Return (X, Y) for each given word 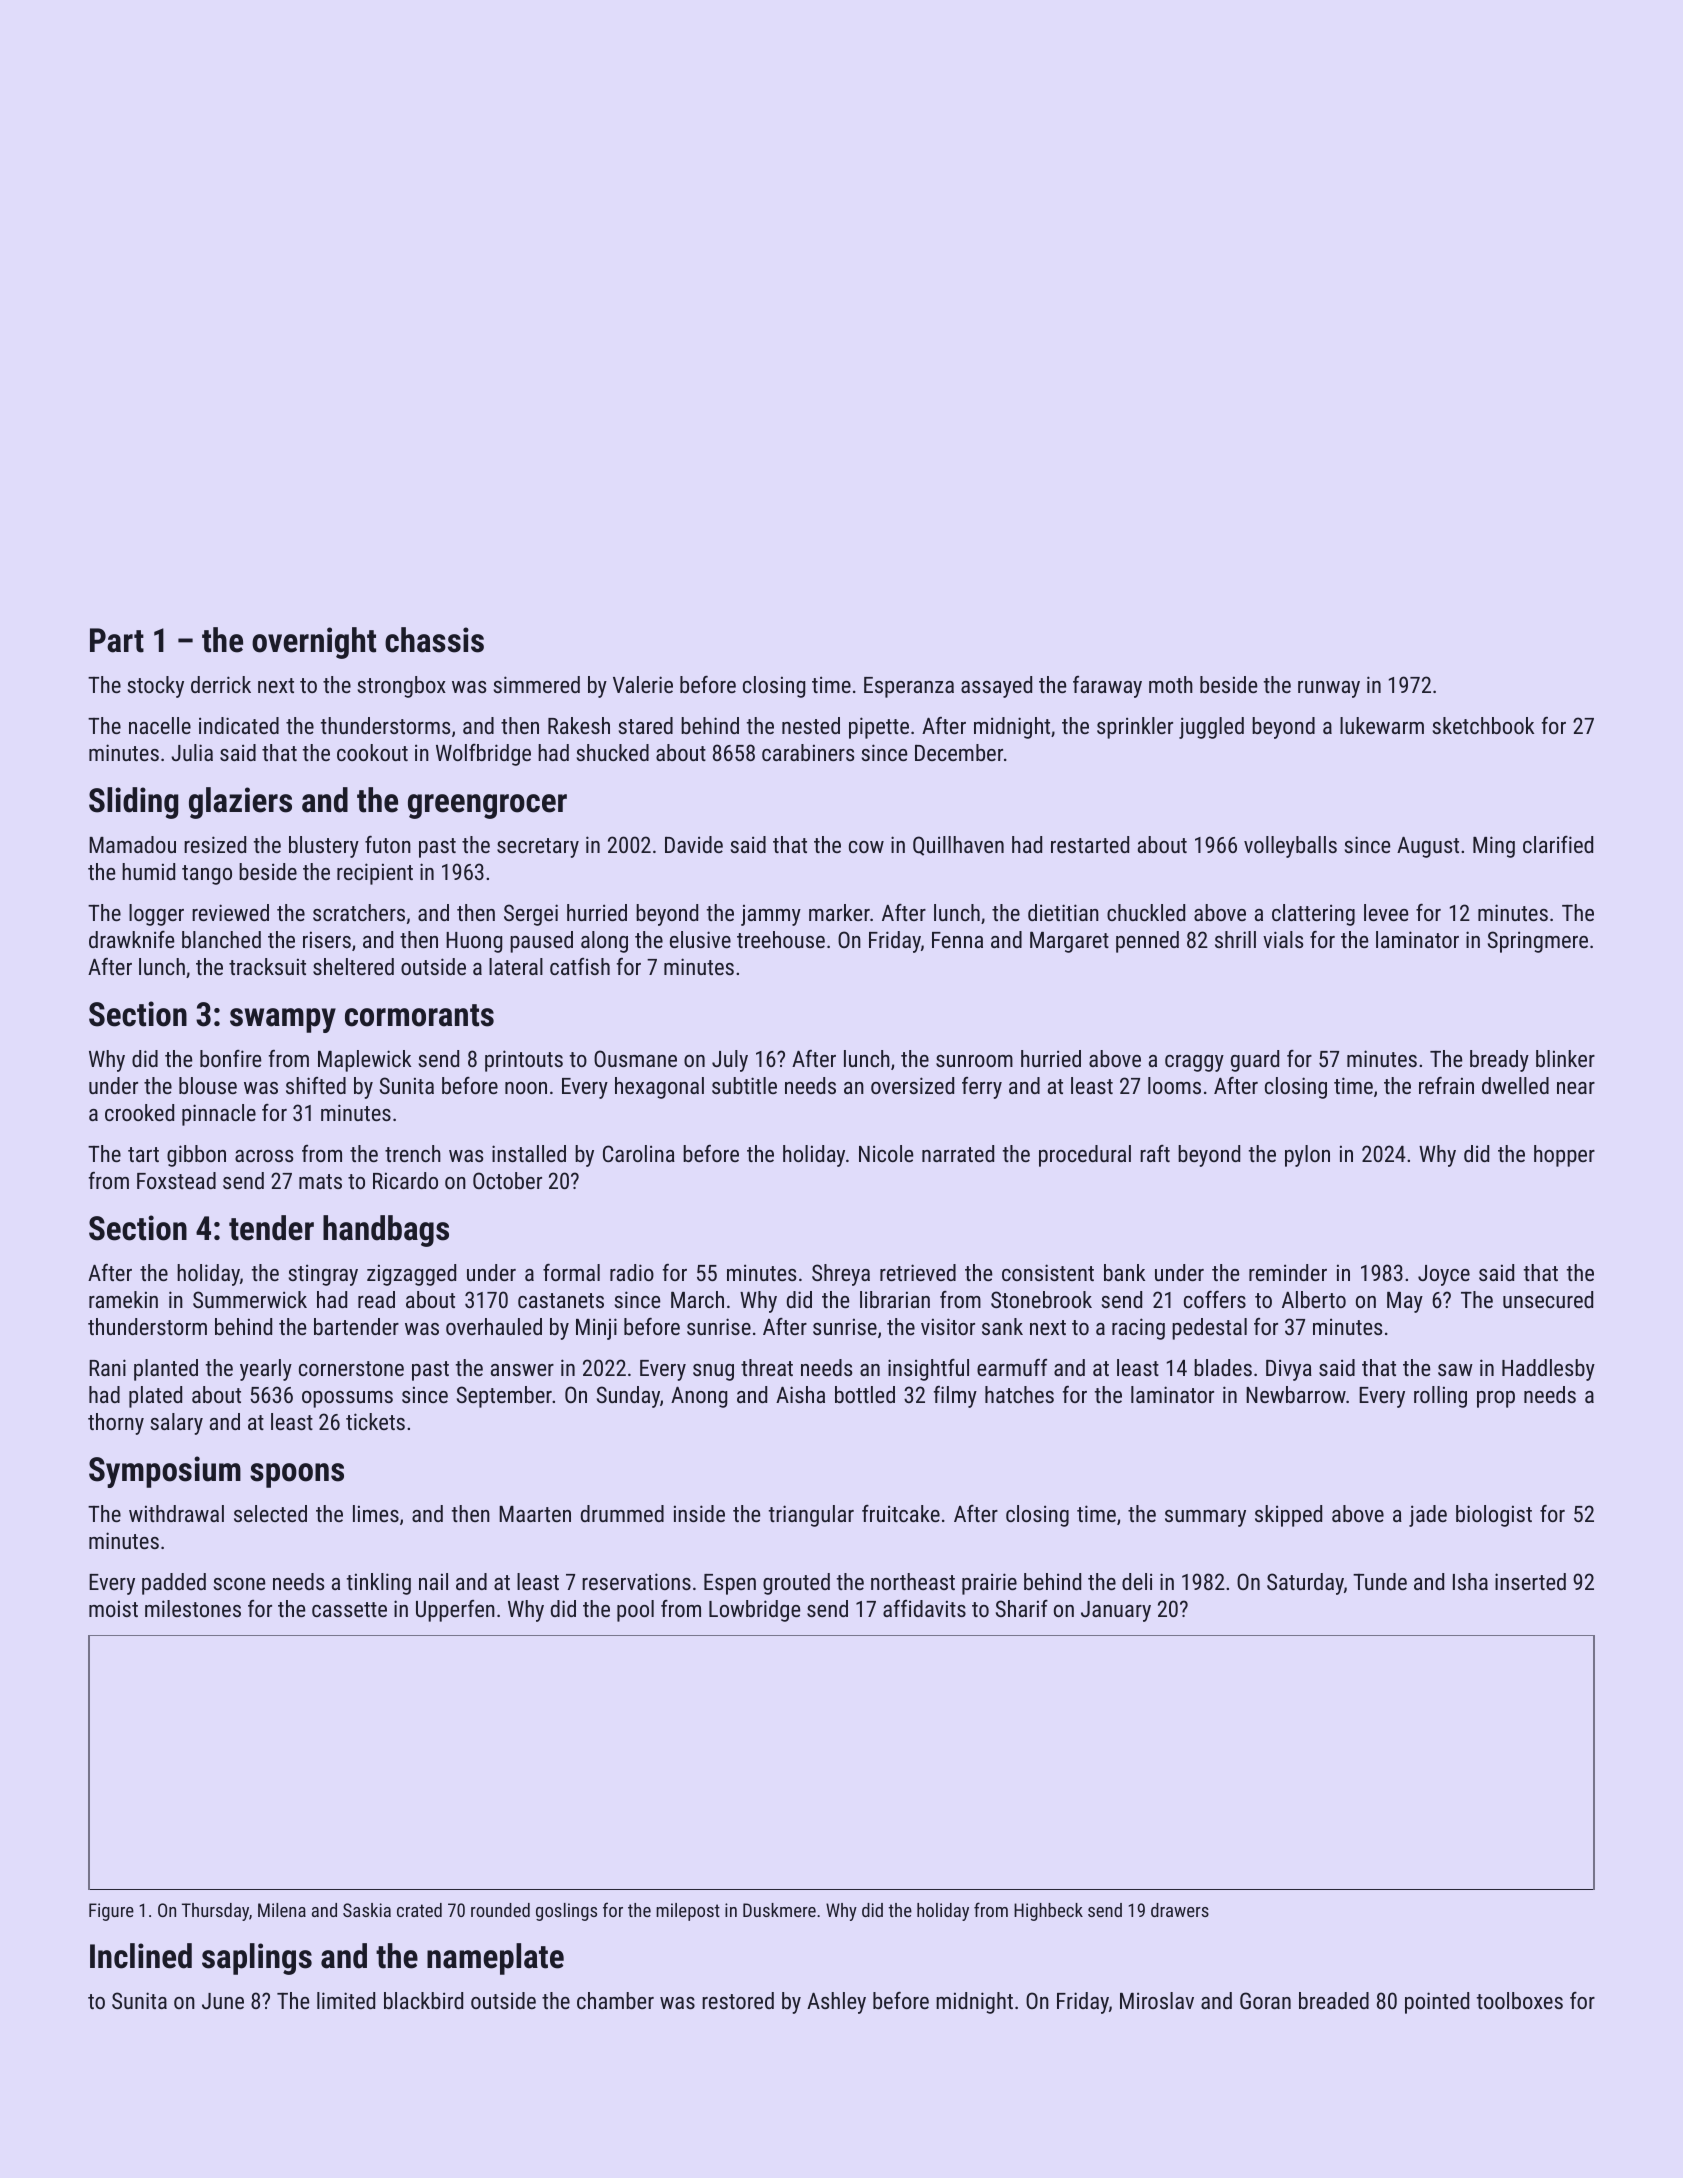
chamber (615, 2000)
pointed (1437, 2003)
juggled (1211, 728)
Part (117, 640)
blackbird (423, 2000)
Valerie (643, 684)
